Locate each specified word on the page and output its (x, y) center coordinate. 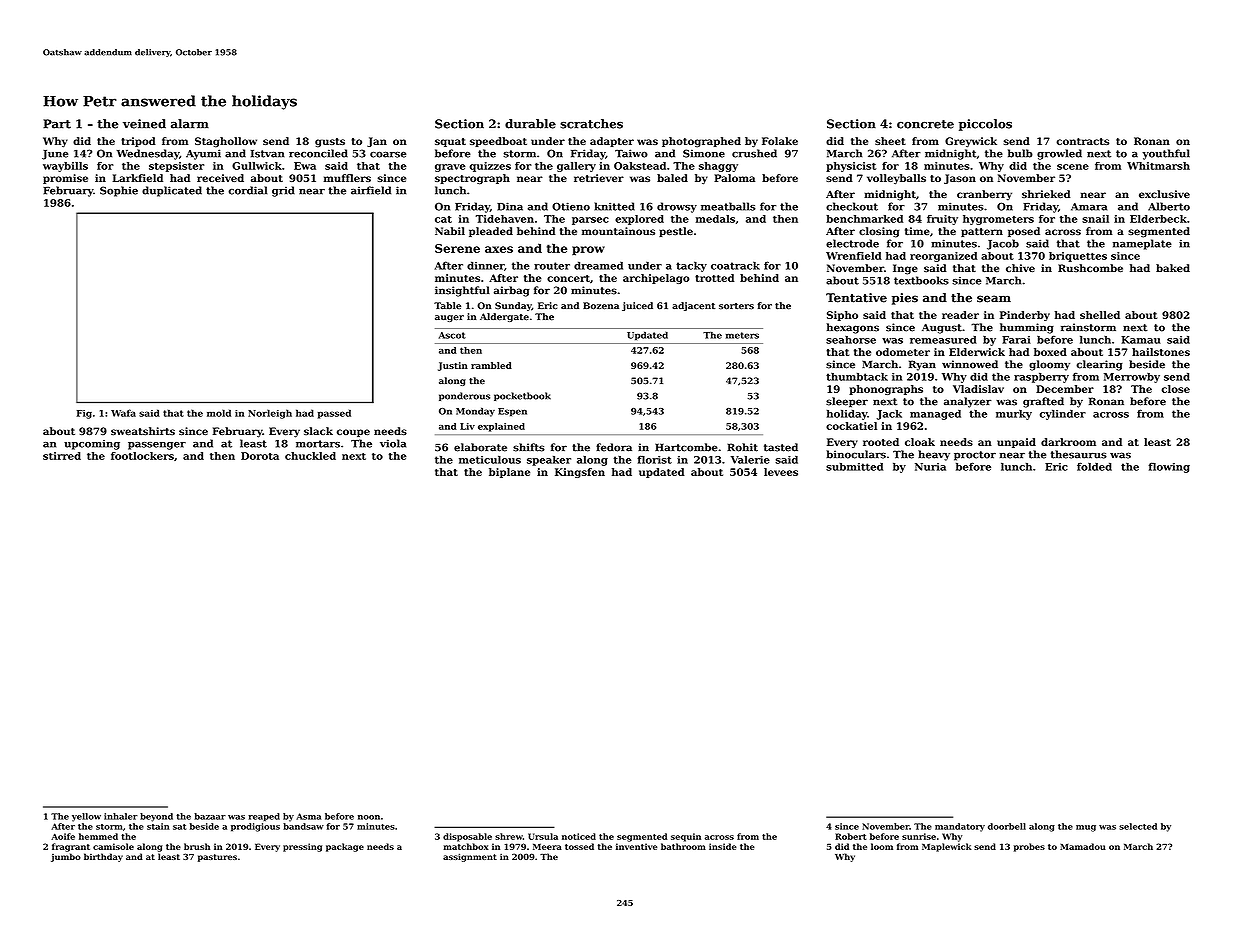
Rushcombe (1090, 268)
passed (334, 414)
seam (994, 299)
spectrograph (472, 179)
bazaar (210, 816)
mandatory (960, 827)
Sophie (119, 191)
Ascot (452, 335)
